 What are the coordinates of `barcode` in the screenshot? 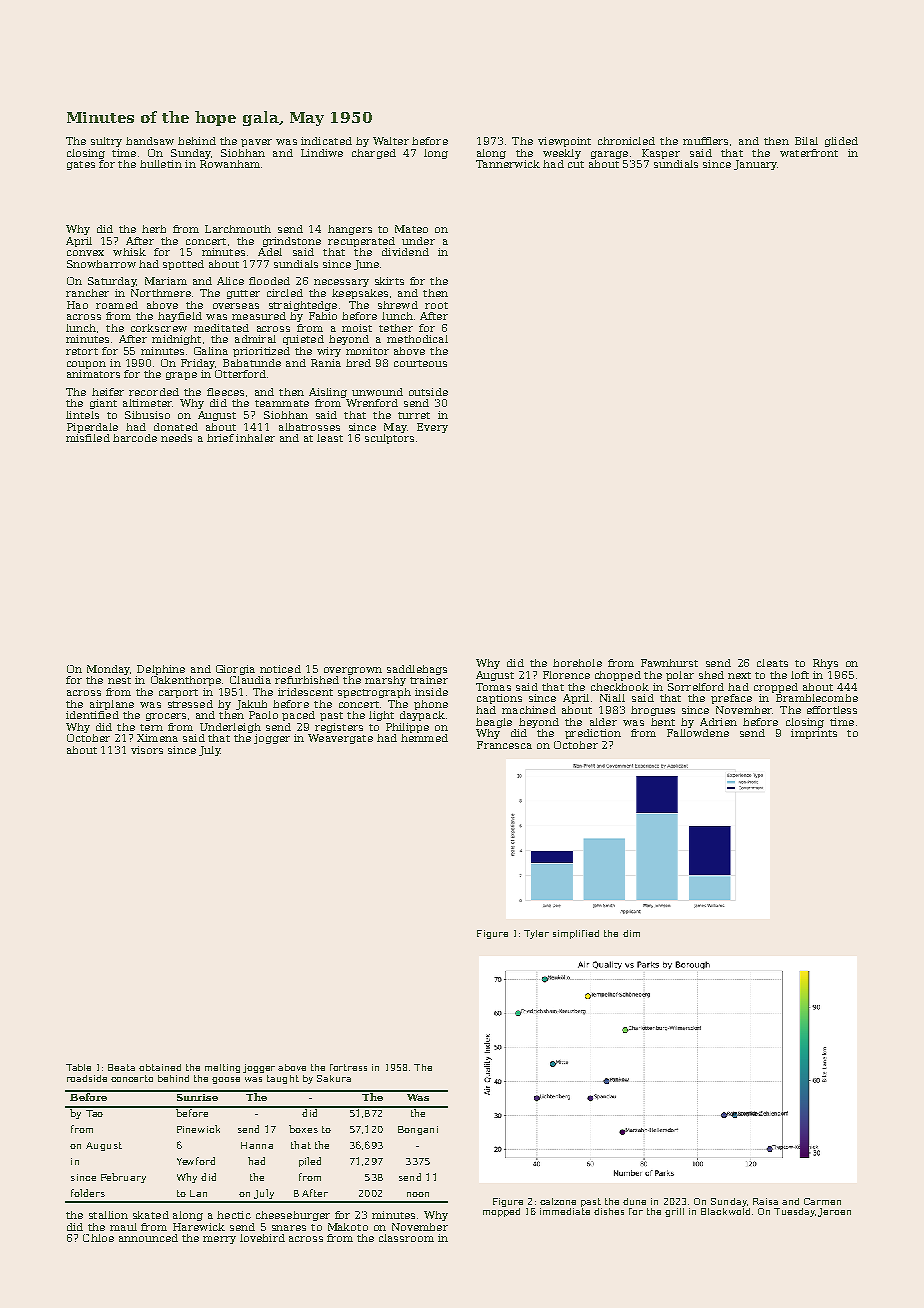 It's located at (135, 438).
